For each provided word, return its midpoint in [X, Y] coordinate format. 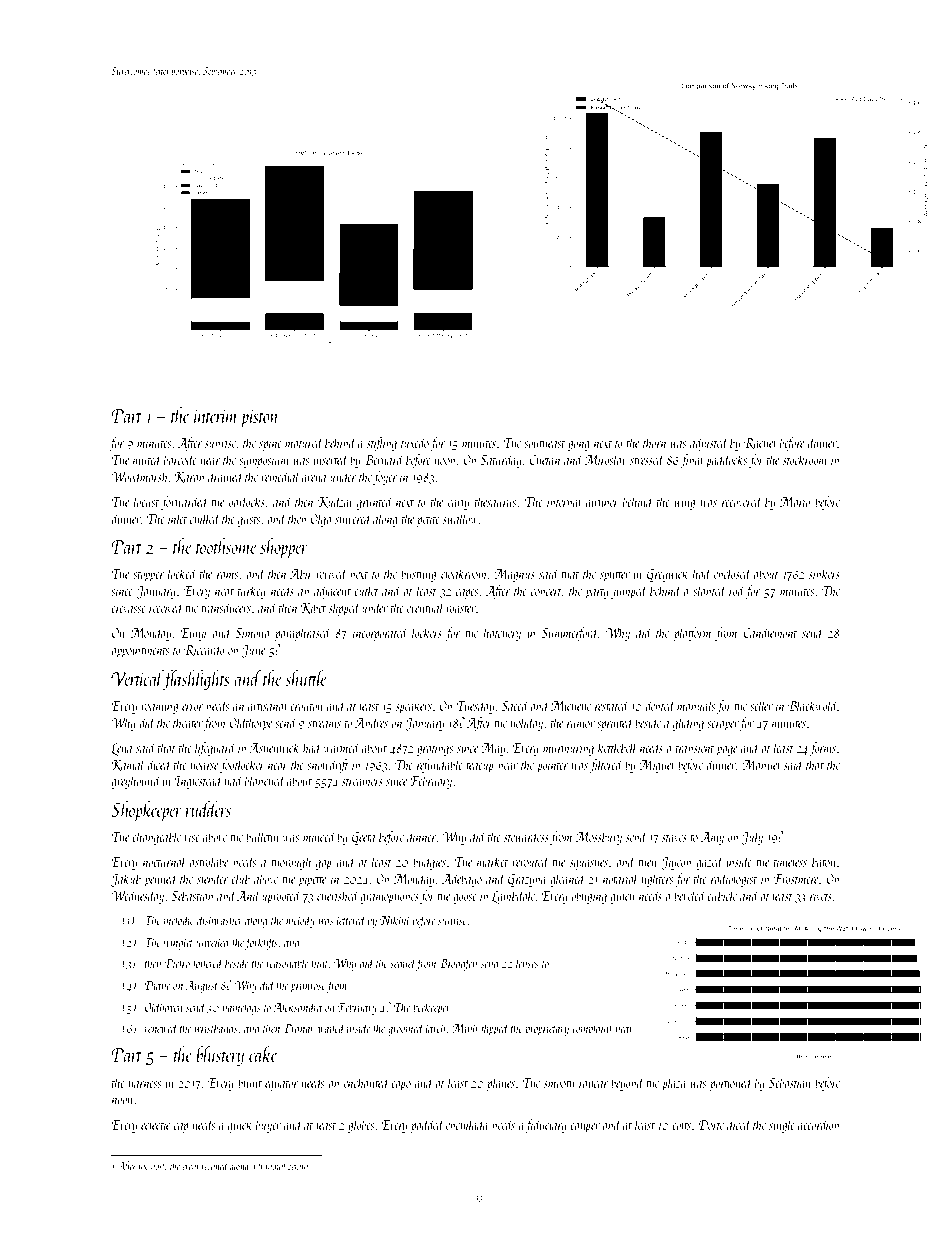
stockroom [805, 459]
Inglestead [198, 782]
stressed [647, 459]
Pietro [177, 963]
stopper [149, 576]
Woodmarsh [140, 476]
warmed [342, 747]
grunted [375, 503]
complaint [592, 1029]
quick [240, 1126]
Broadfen [458, 964]
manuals [696, 705]
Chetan [544, 459]
